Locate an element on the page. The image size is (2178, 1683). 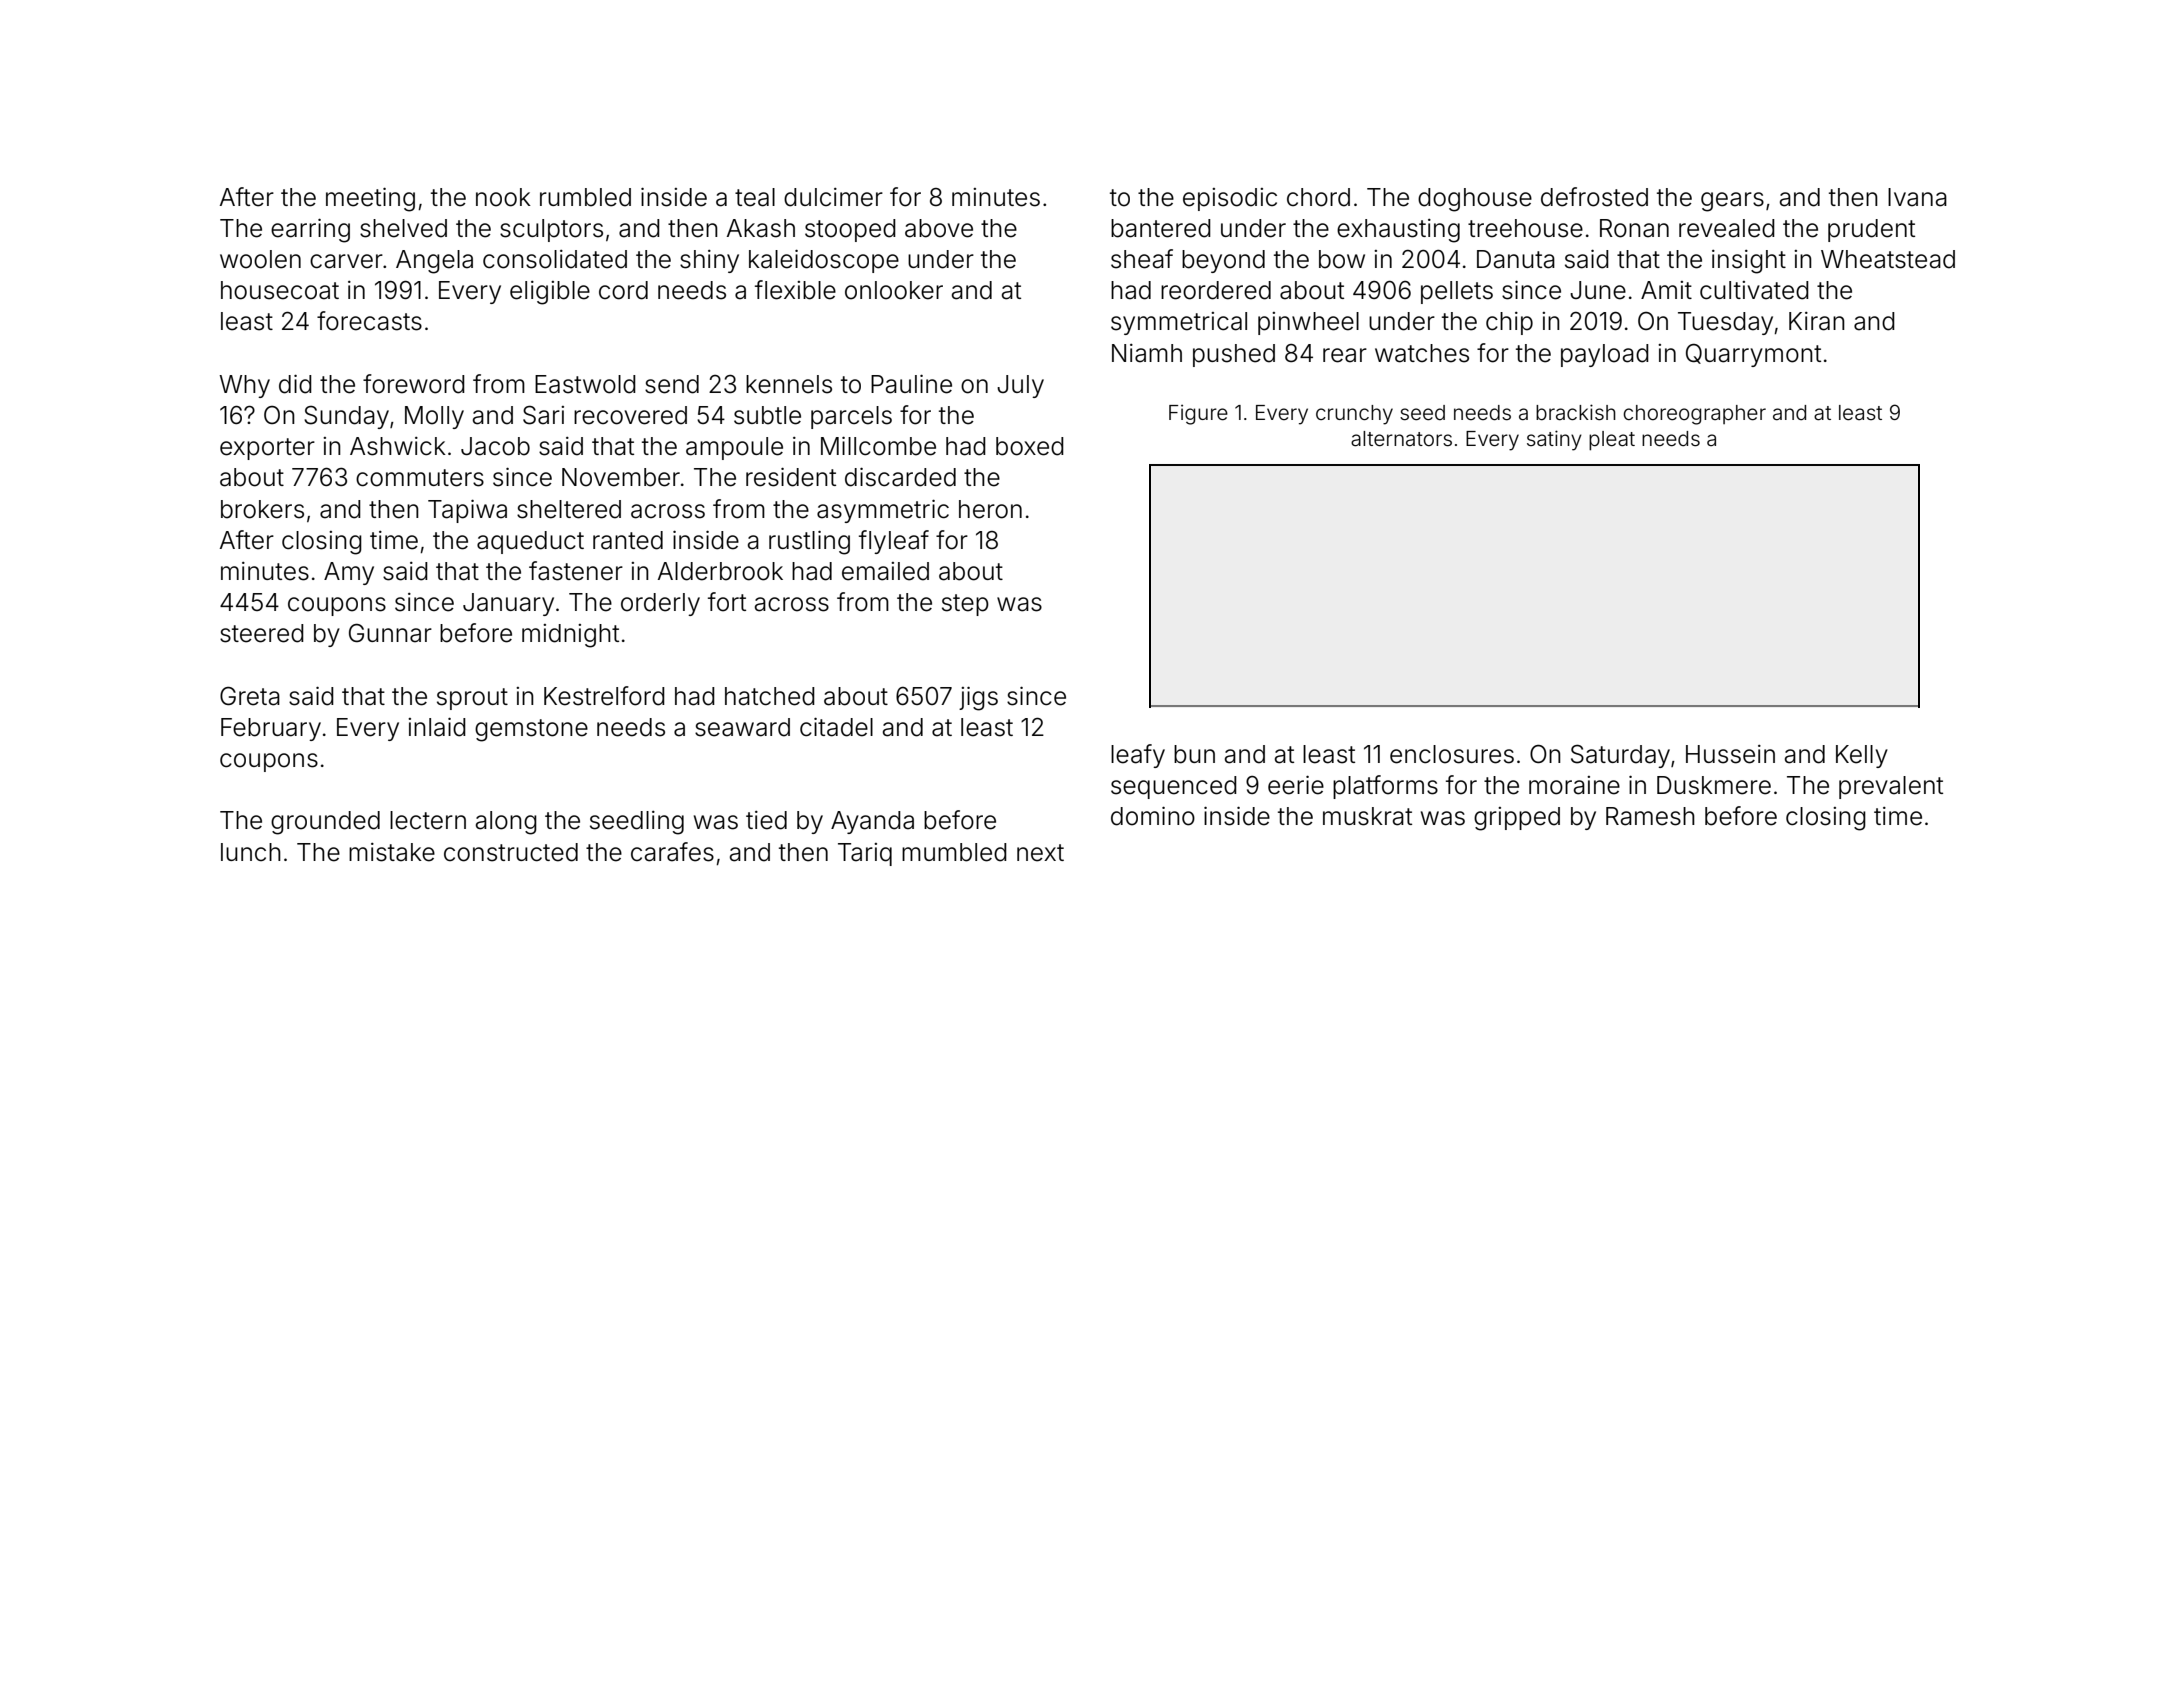
mistake is located at coordinates (392, 852).
